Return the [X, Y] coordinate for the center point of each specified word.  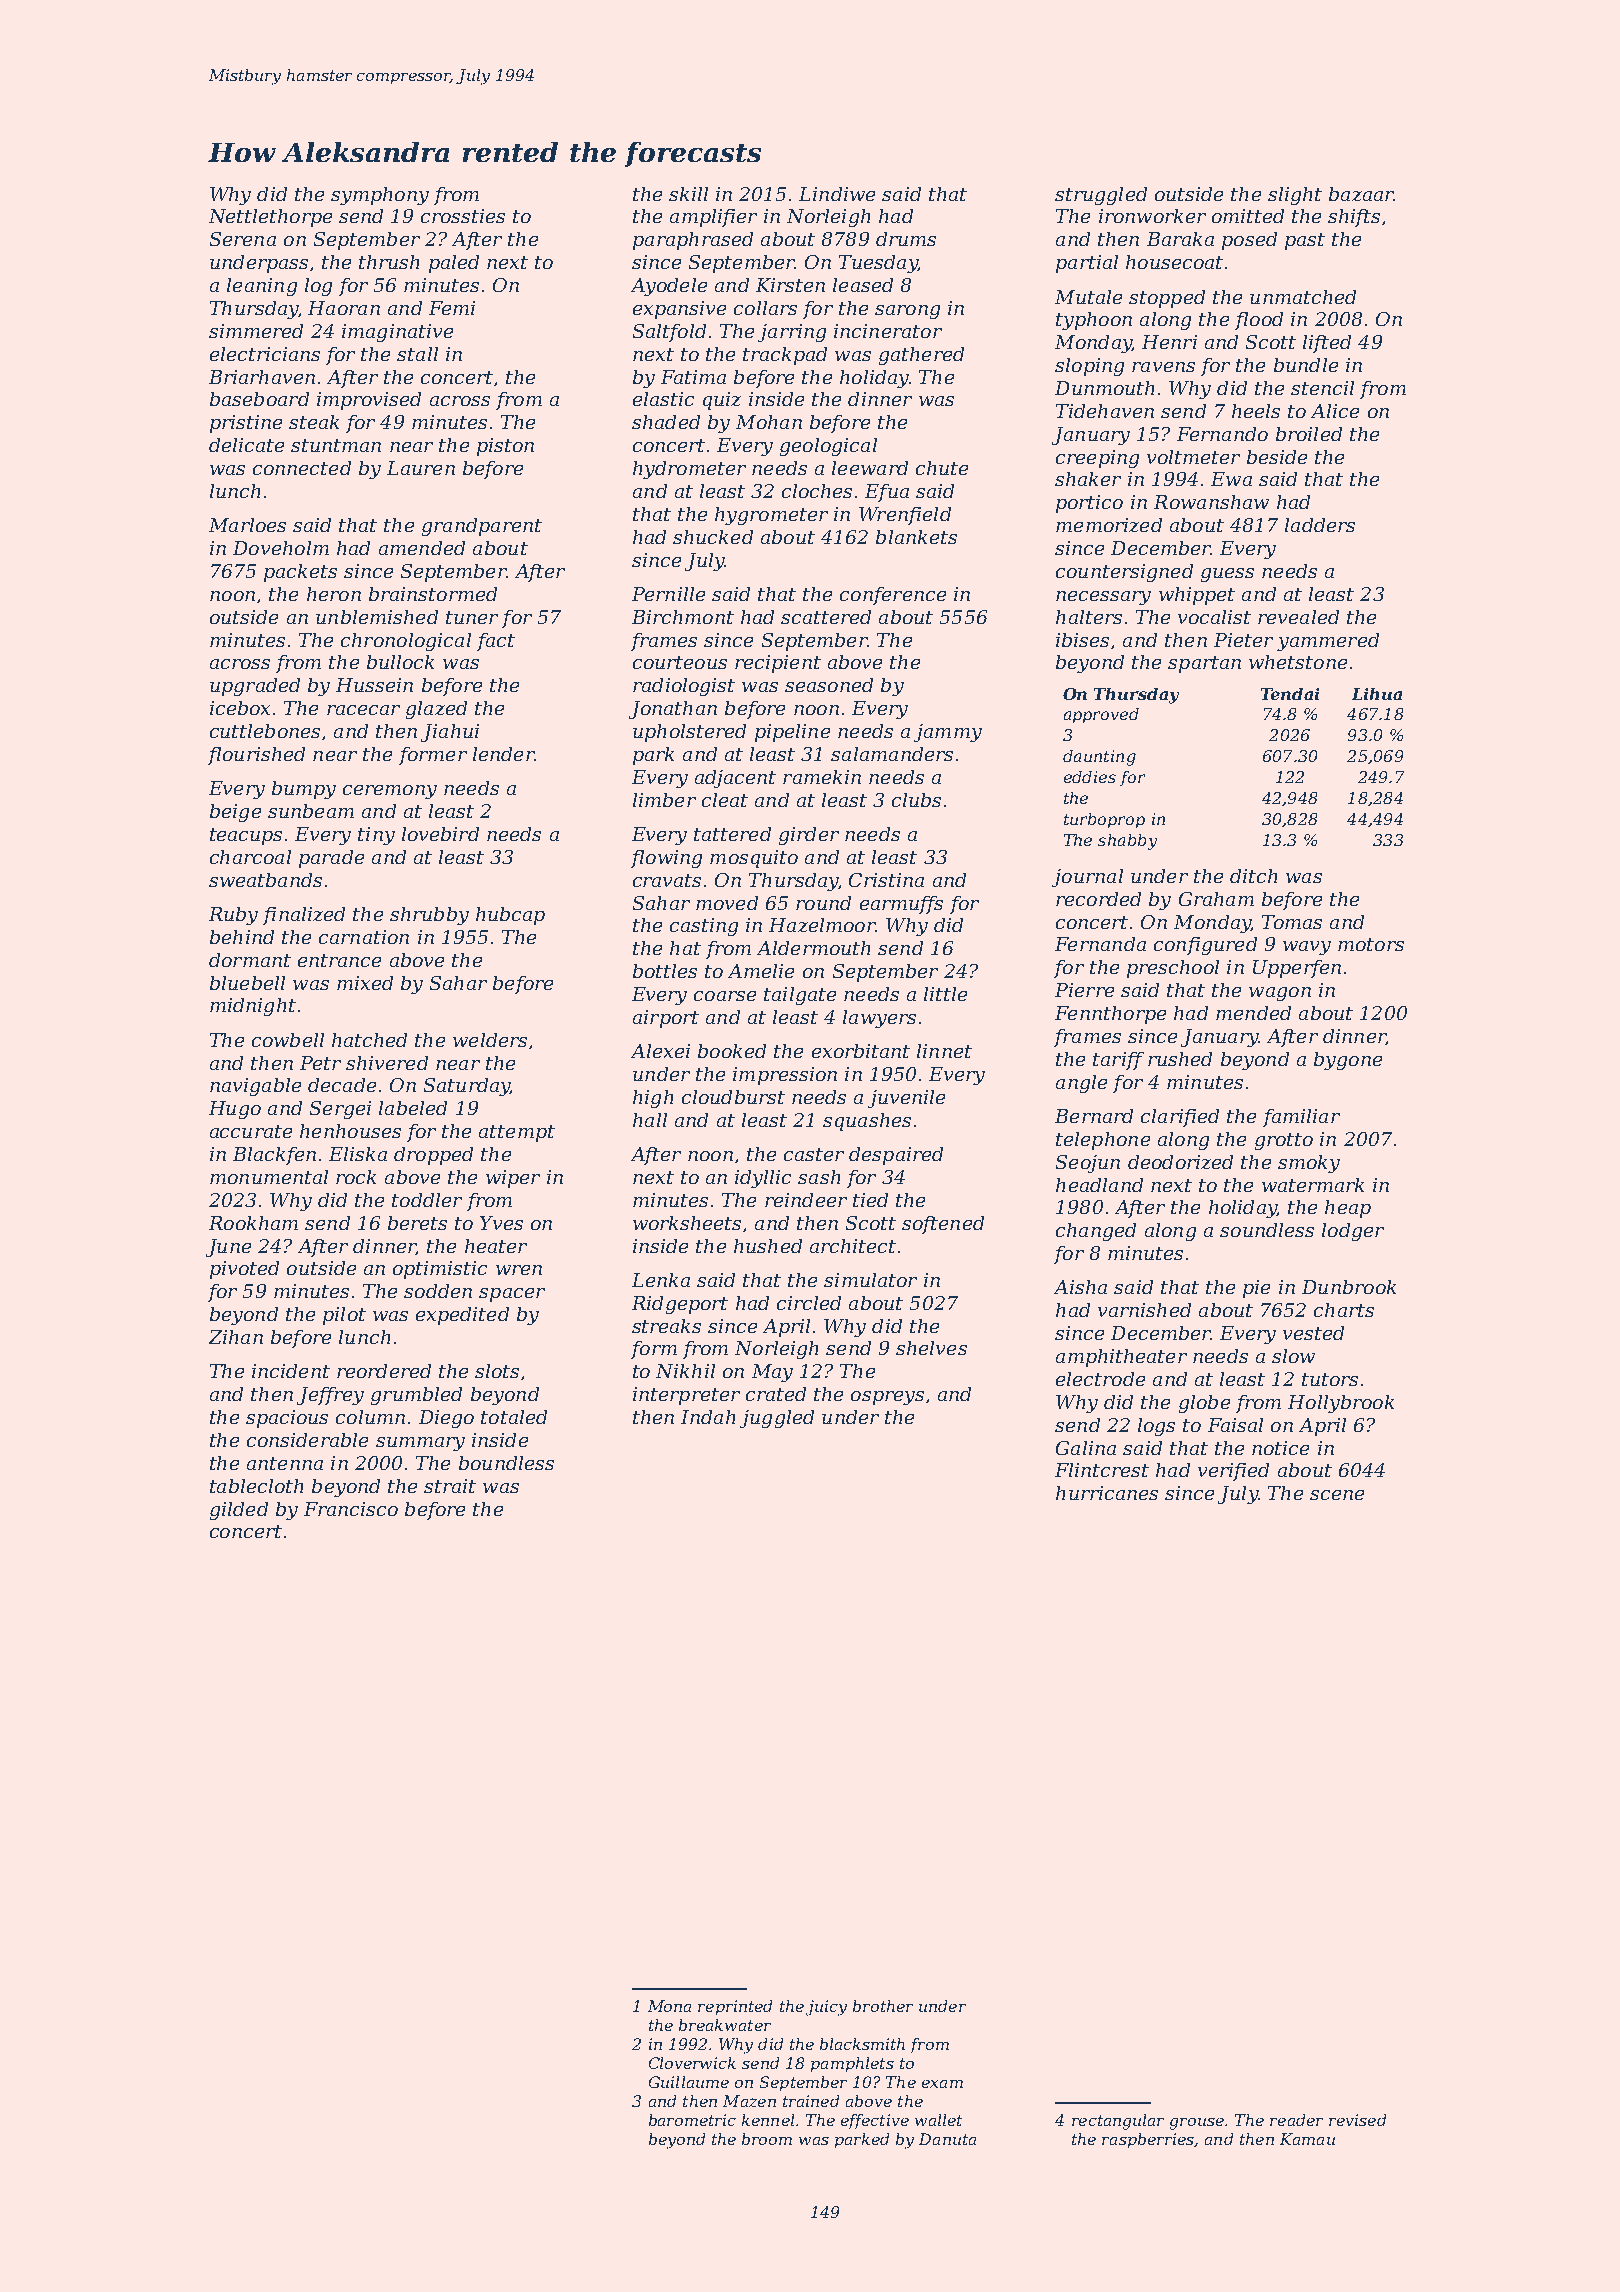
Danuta [947, 2139]
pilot [344, 1316]
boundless [506, 1463]
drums [906, 239]
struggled [1101, 196]
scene [1337, 1495]
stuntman [336, 445]
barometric [692, 2120]
